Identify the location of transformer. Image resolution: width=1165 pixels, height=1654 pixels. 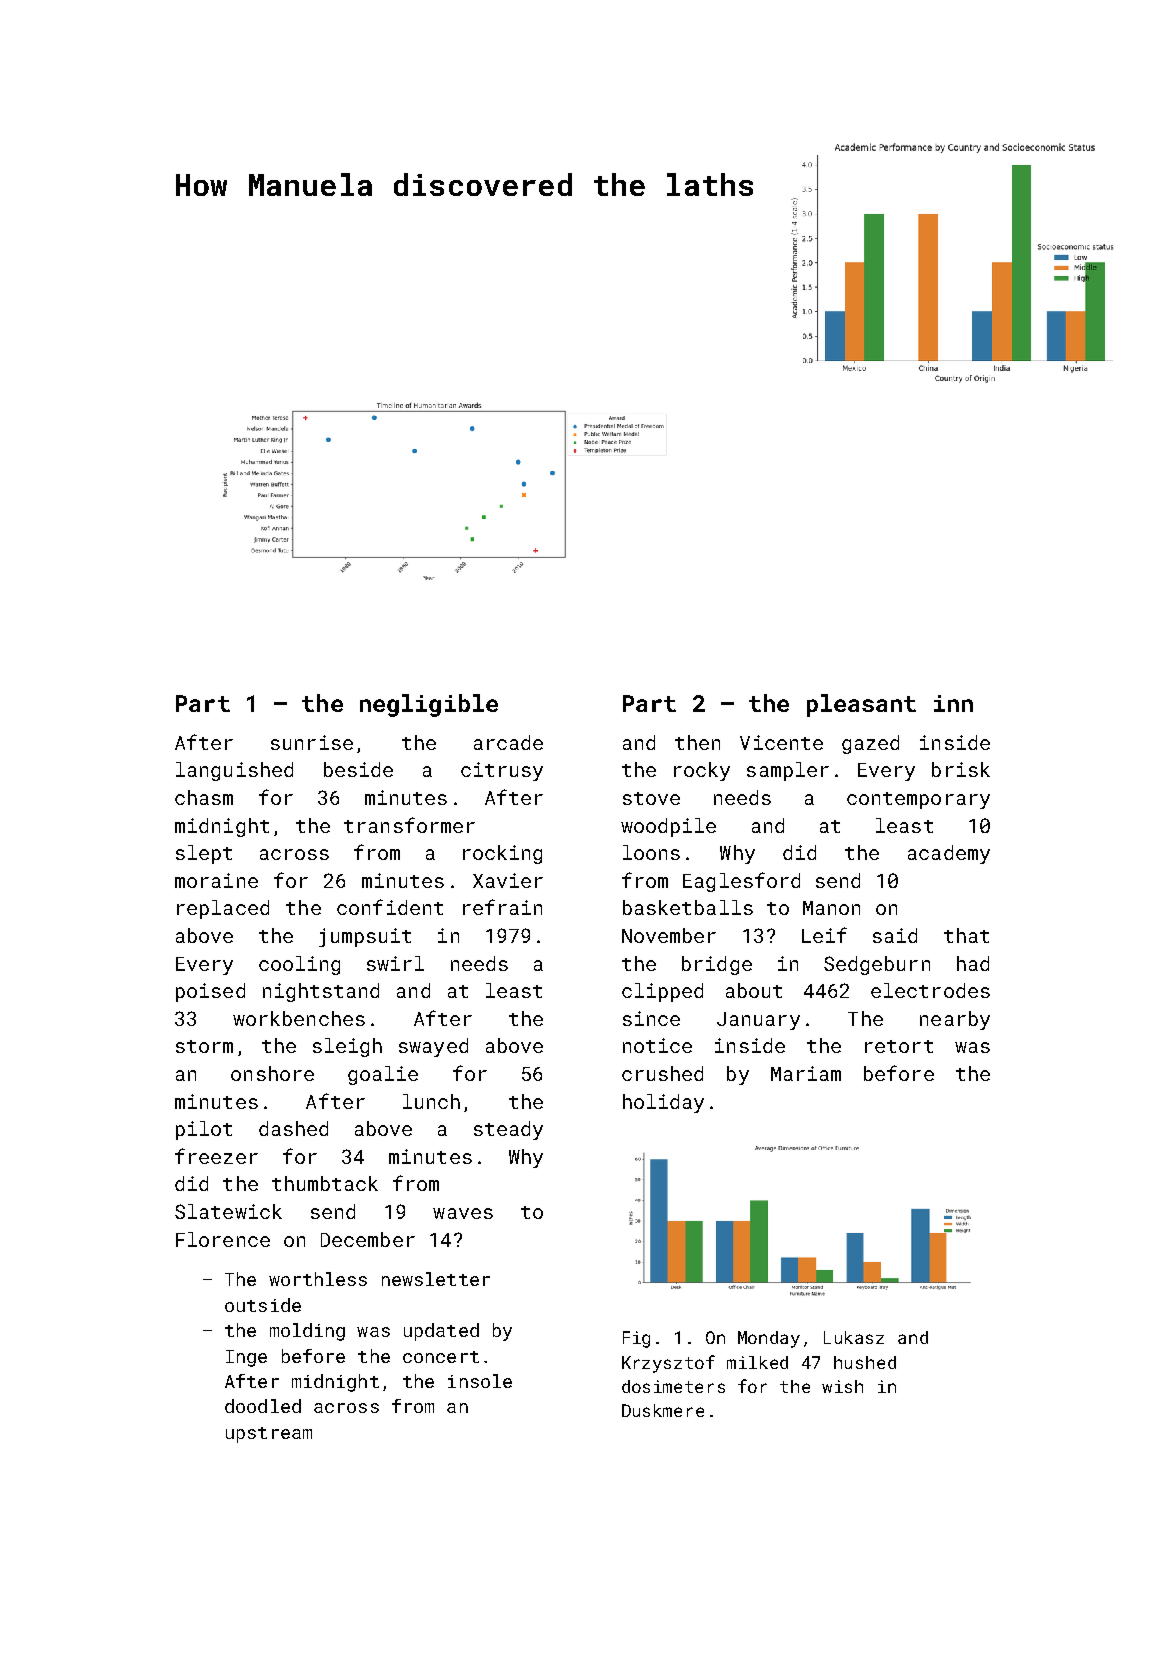
(409, 825).
